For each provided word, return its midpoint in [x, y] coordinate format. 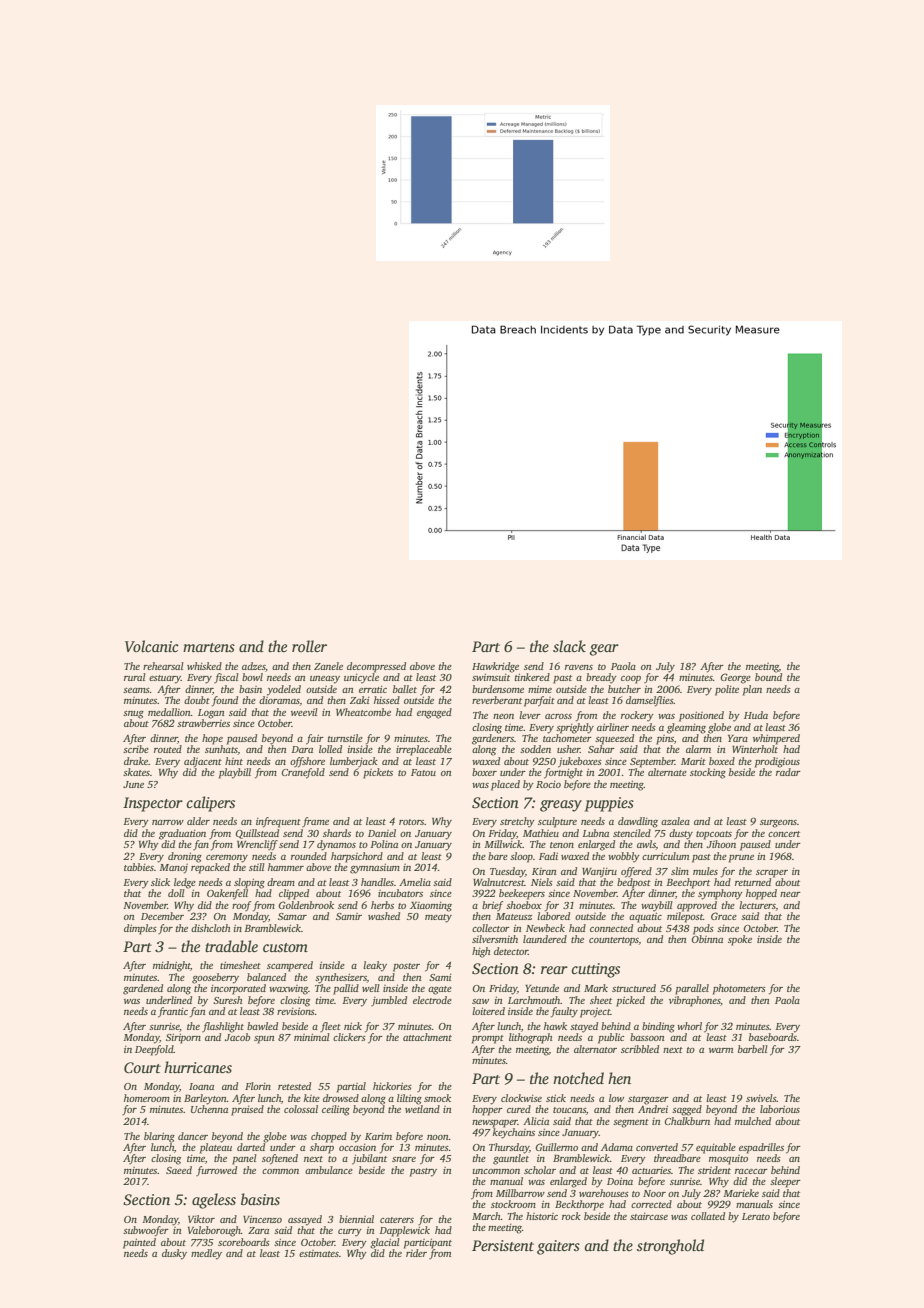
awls [646, 844]
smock [437, 1098]
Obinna [707, 939]
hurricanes [198, 1067]
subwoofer [146, 1231]
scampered [290, 966]
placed [505, 785]
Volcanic [152, 646]
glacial [385, 1243]
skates [136, 772]
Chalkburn [687, 1121]
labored [553, 916]
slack [569, 646]
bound [768, 677]
